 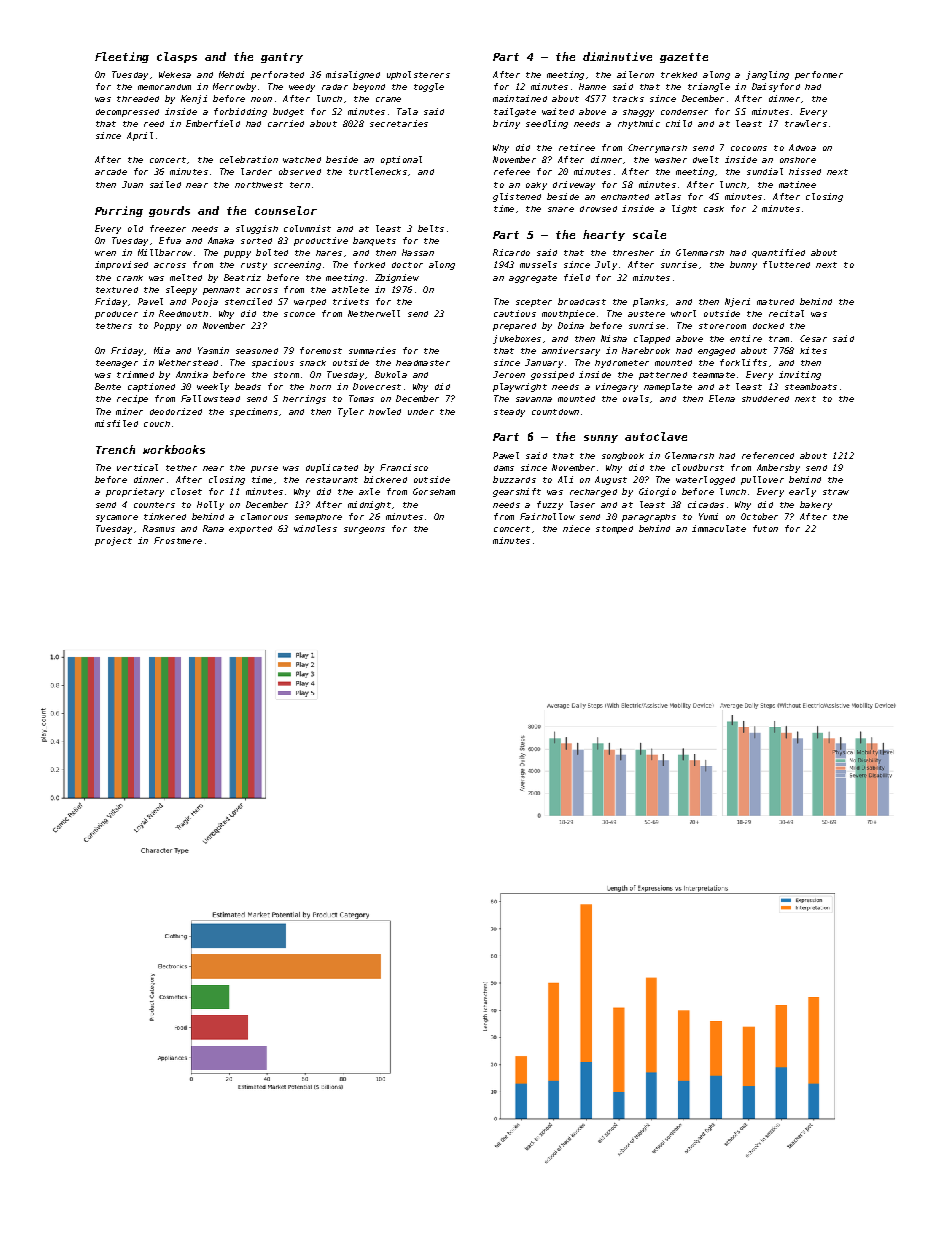 What do you see at coordinates (656, 436) in the screenshot?
I see `autoclave` at bounding box center [656, 436].
